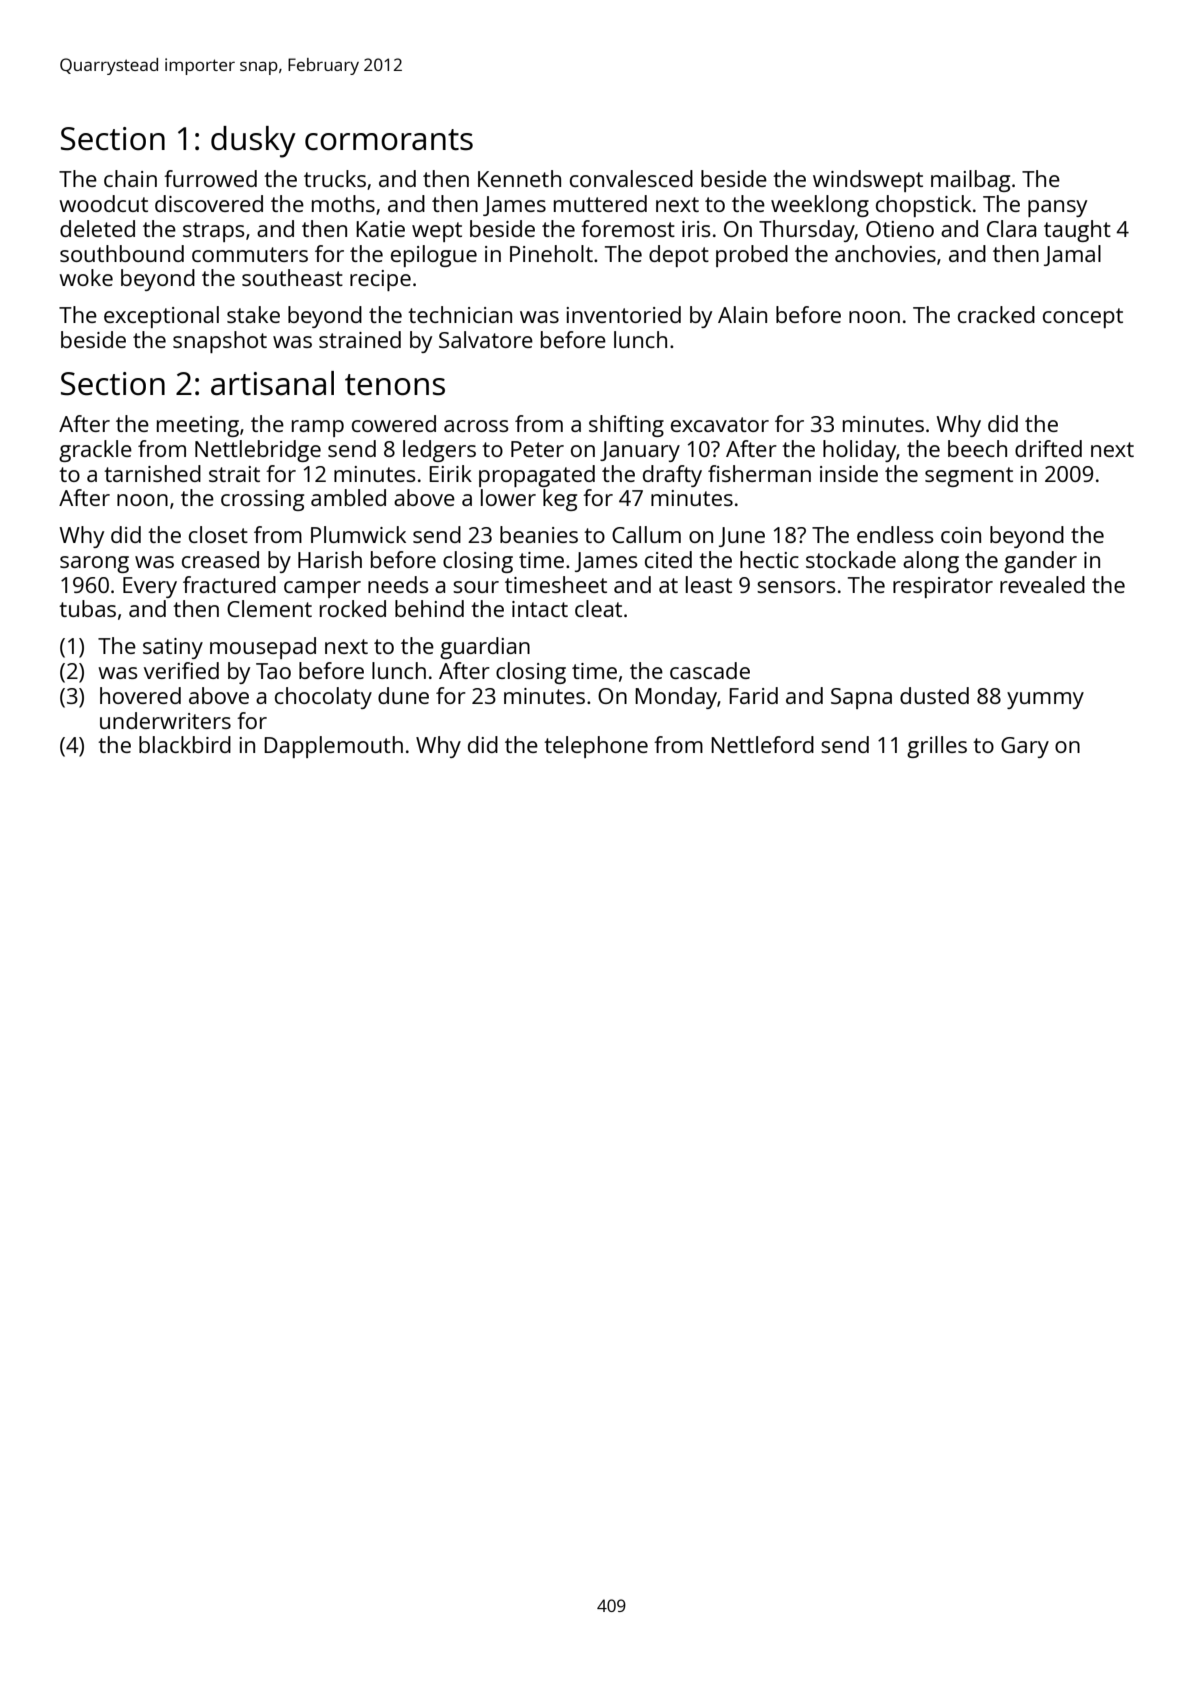  I want to click on grilles, so click(937, 747).
